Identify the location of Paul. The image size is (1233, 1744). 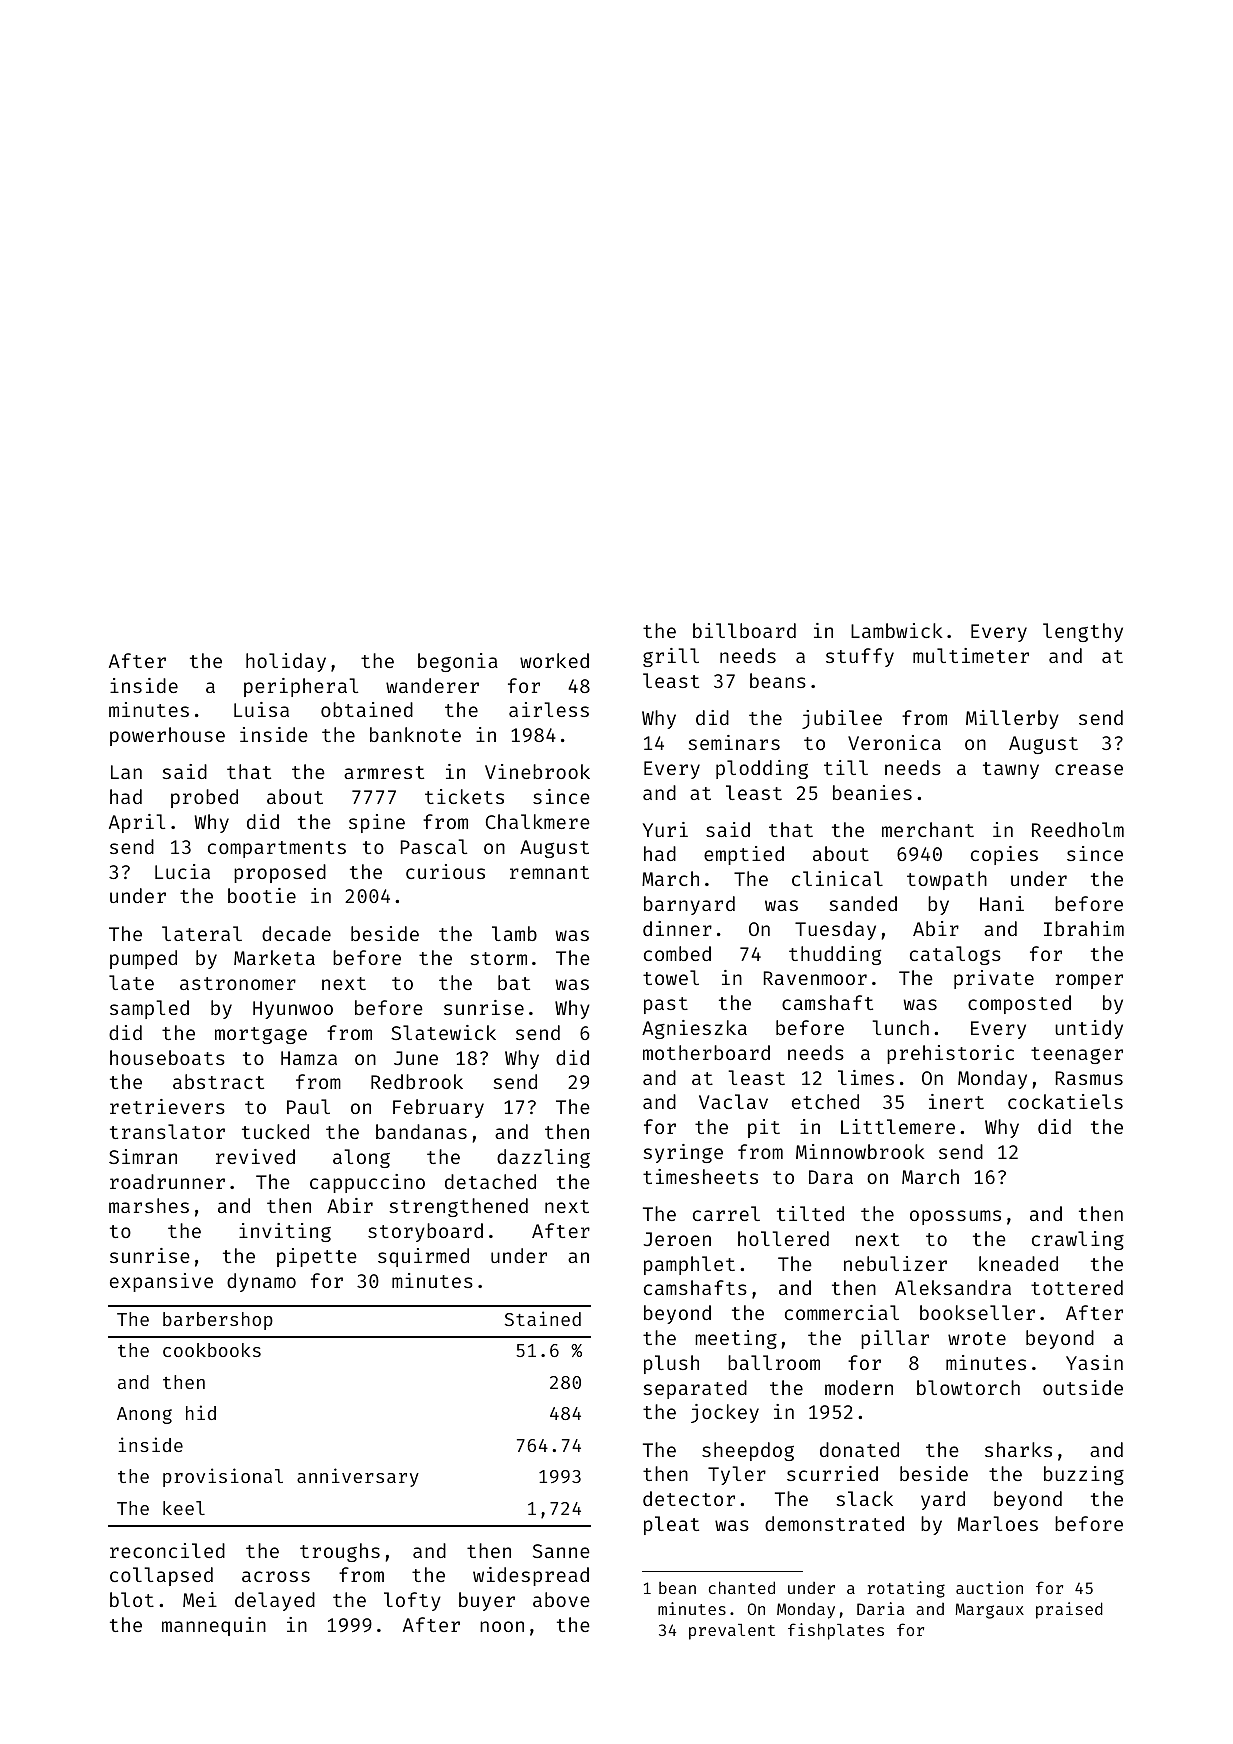
(308, 1106).
